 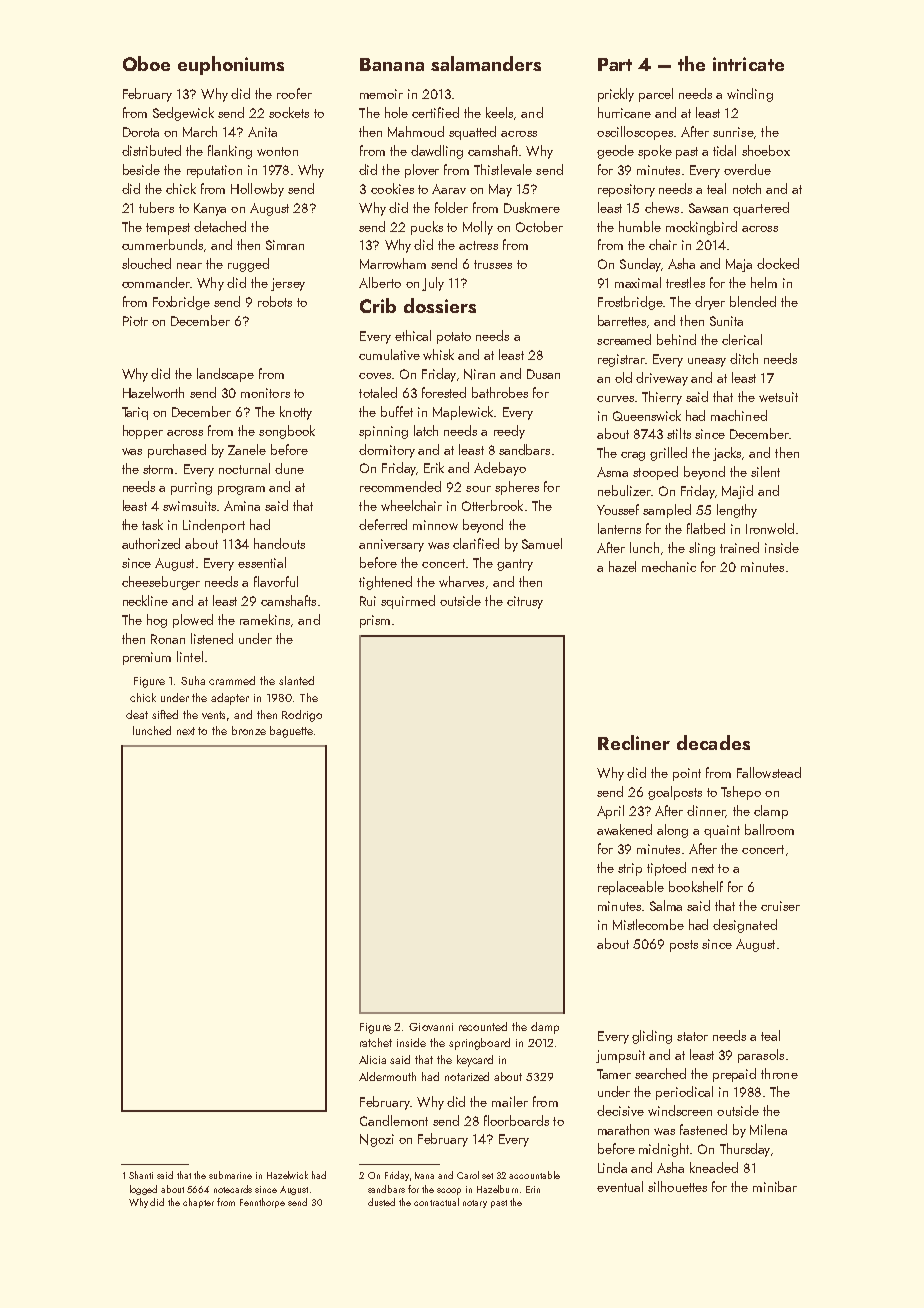 I want to click on notary, so click(x=475, y=1204).
